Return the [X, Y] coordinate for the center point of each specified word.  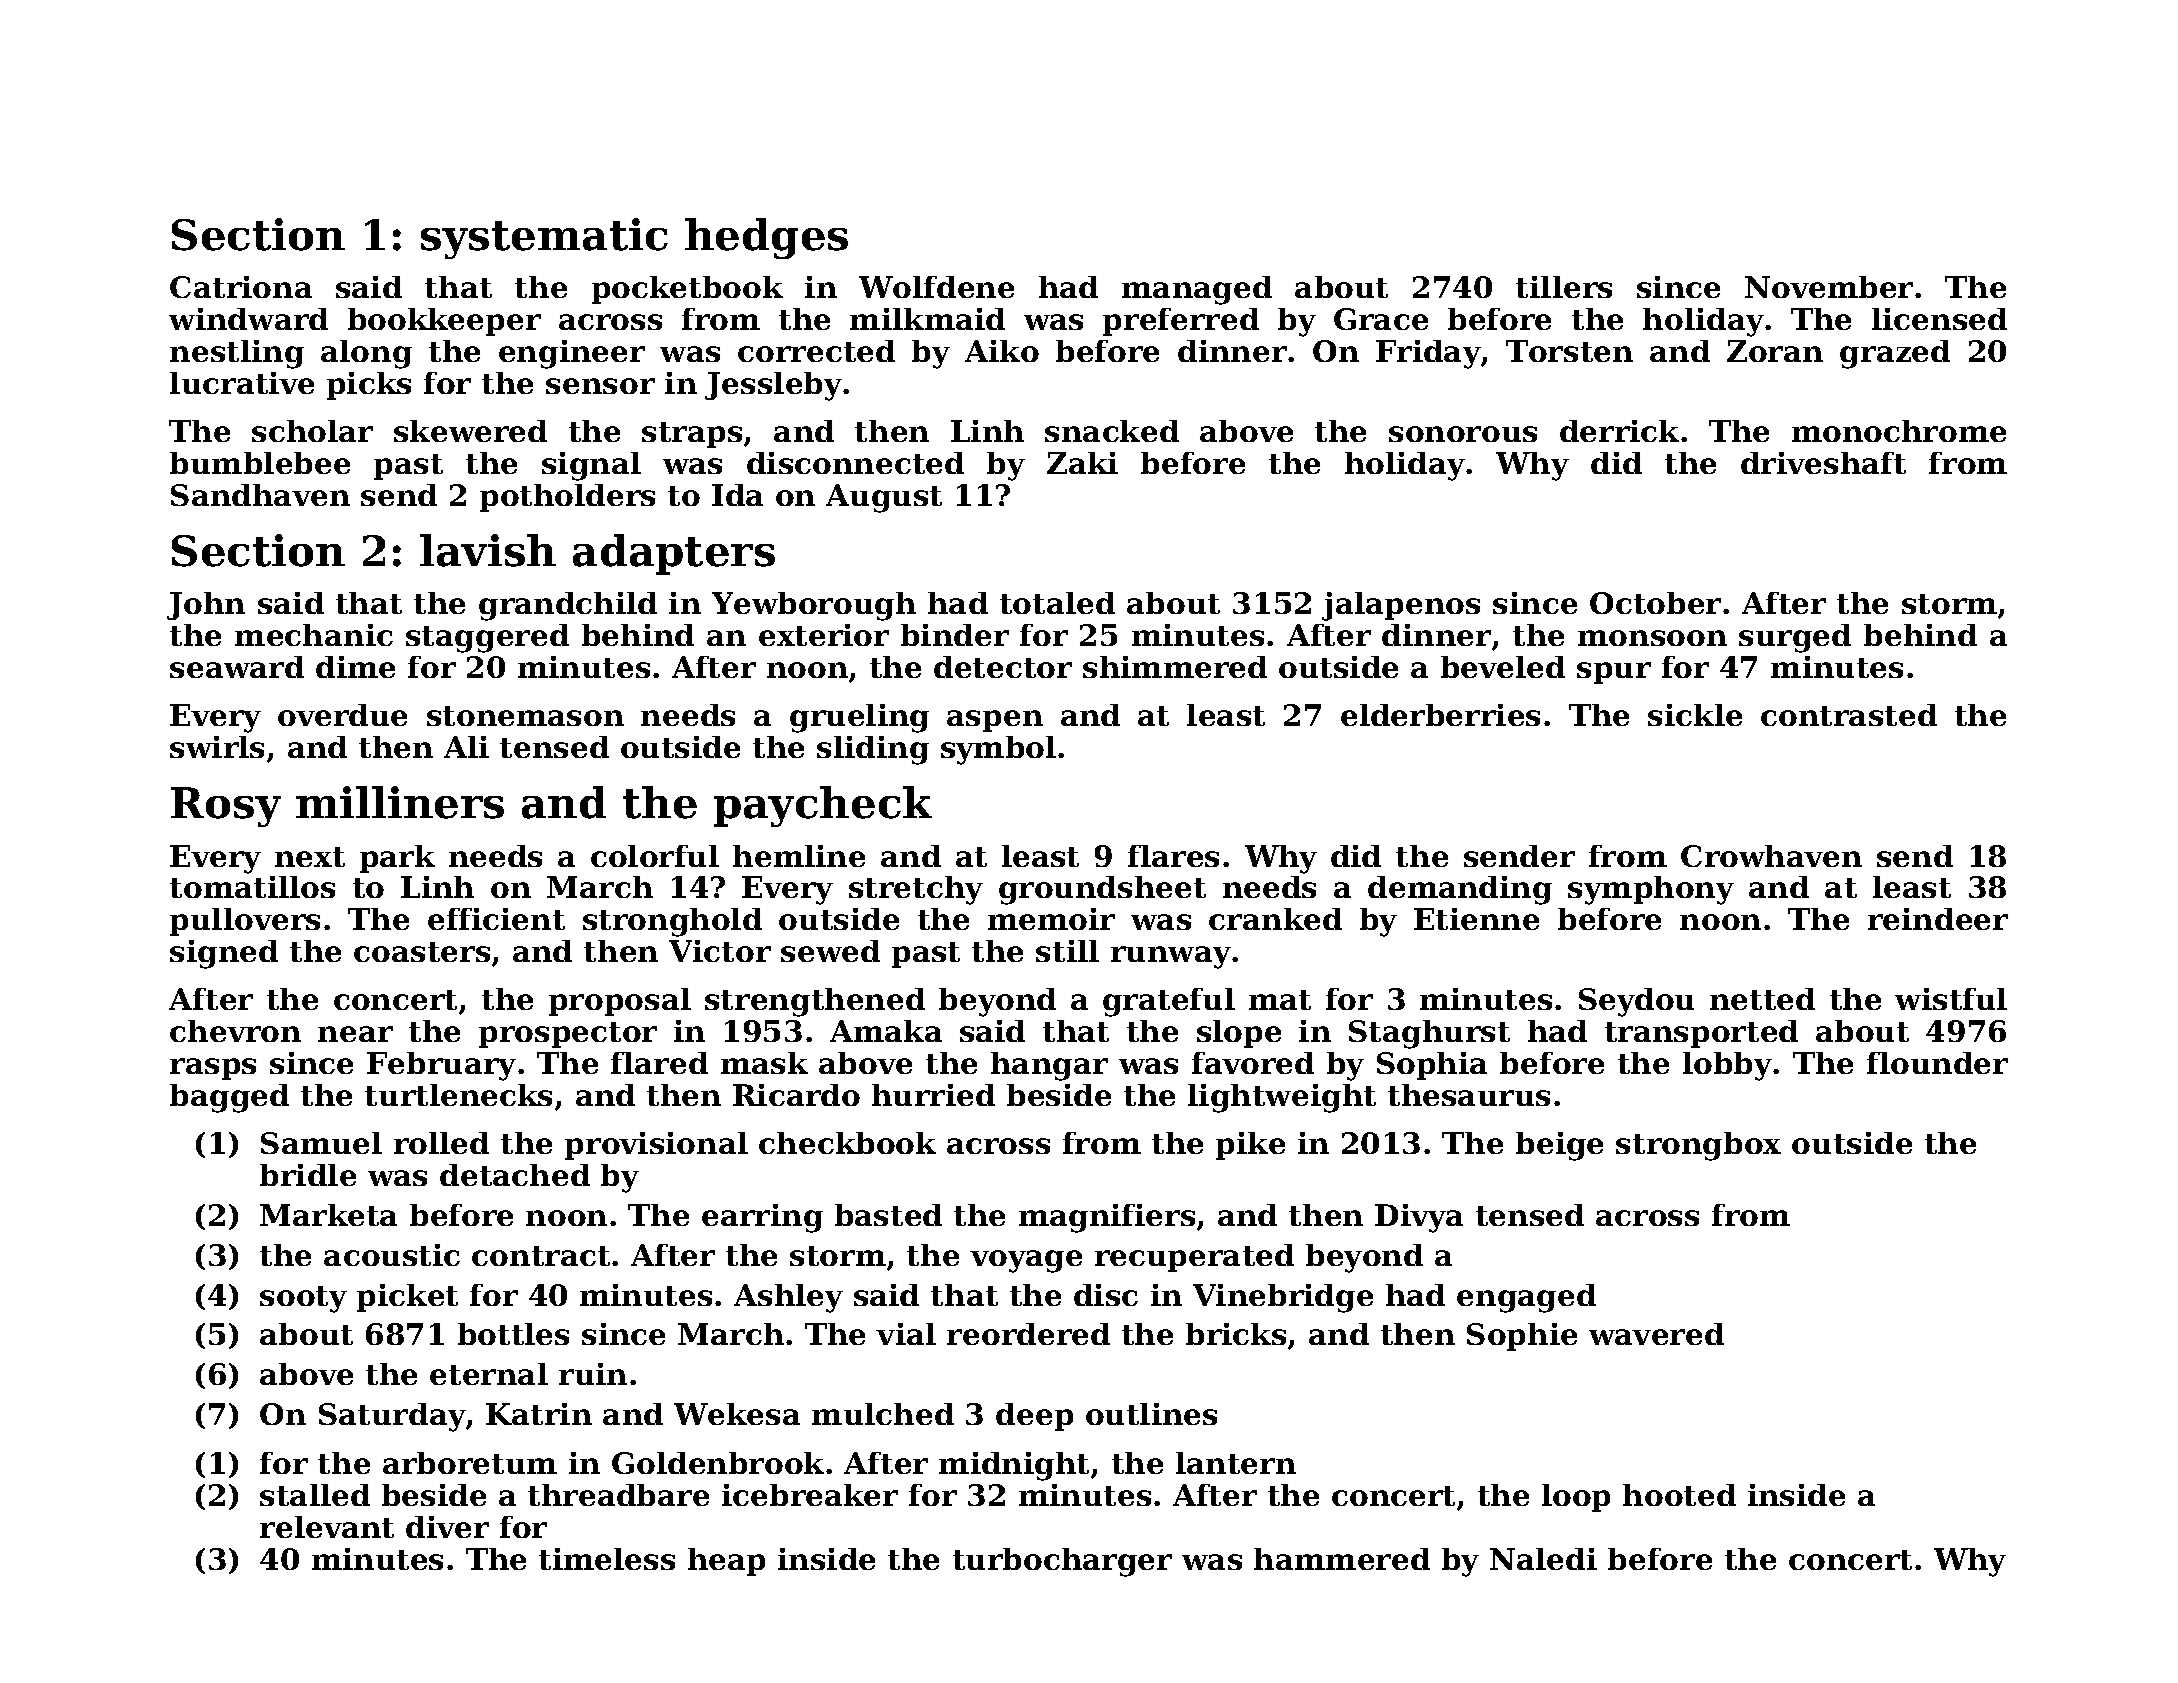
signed [224, 954]
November [1829, 287]
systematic [544, 238]
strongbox [1698, 1146]
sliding [873, 750]
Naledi [1543, 1559]
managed [1197, 290]
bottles [513, 1334]
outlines [1151, 1414]
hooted [1679, 1495]
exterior [824, 635]
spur [1614, 673]
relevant [327, 1527]
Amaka [886, 1031]
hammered [1342, 1559]
